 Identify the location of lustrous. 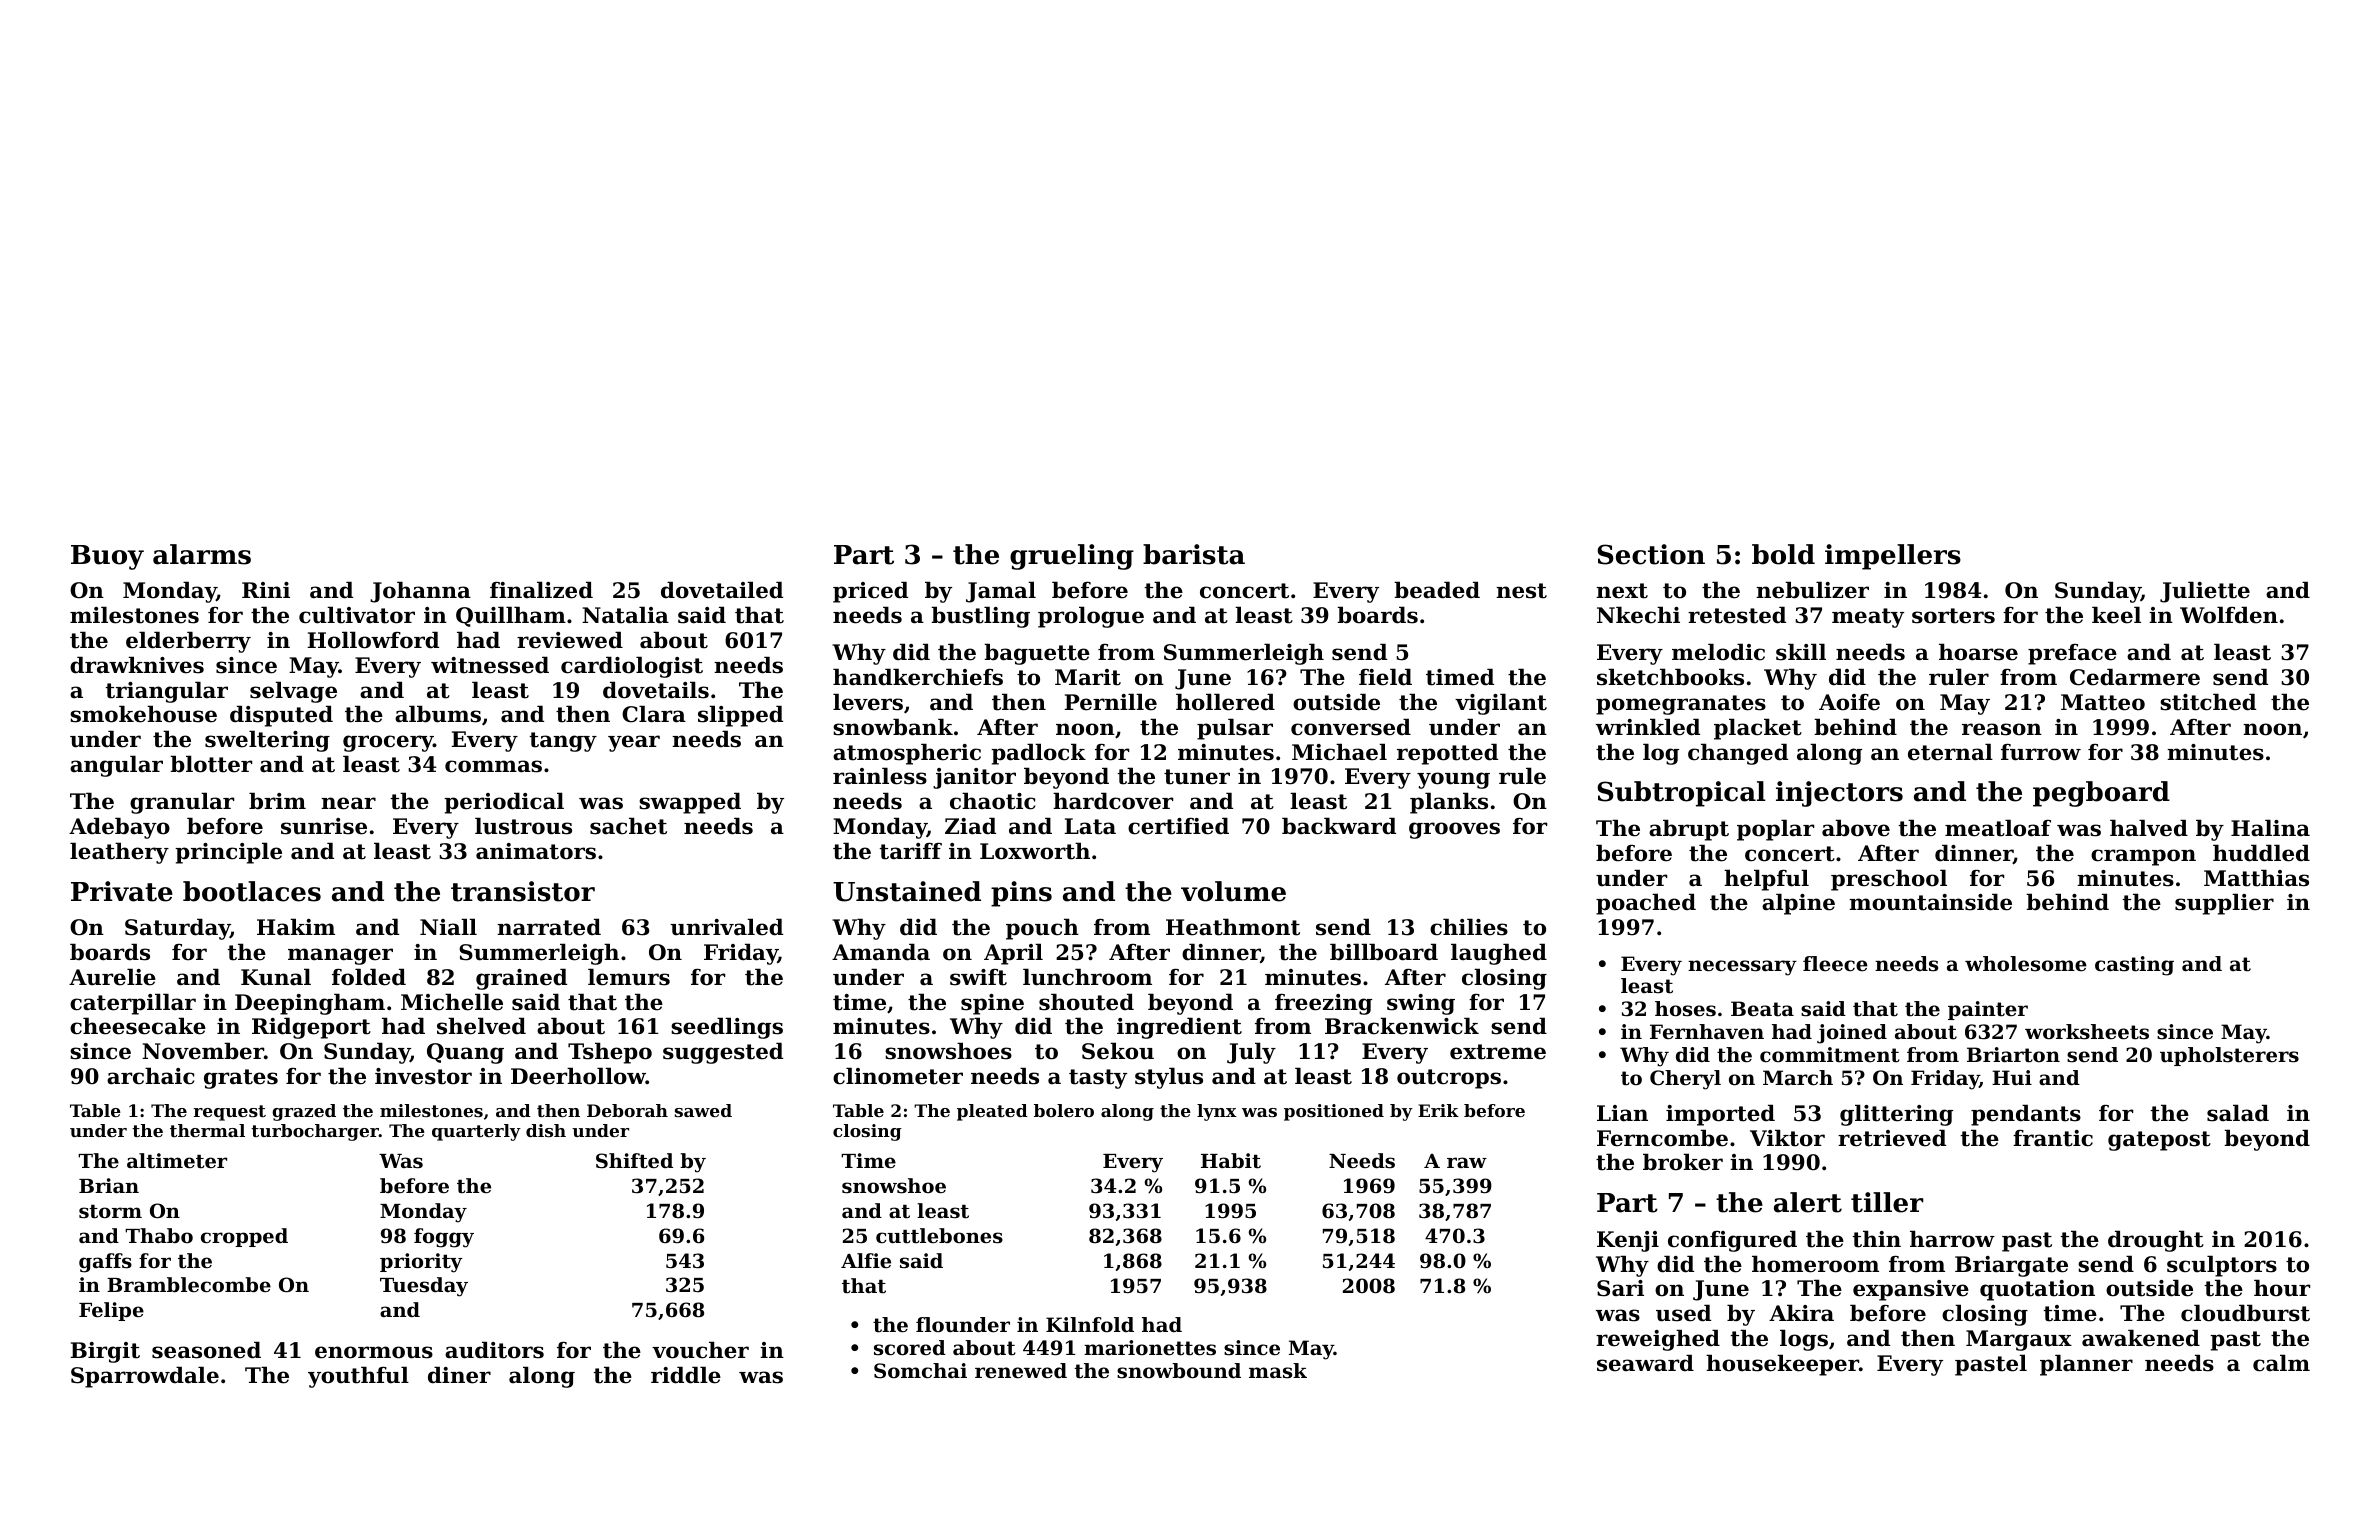
(523, 826).
